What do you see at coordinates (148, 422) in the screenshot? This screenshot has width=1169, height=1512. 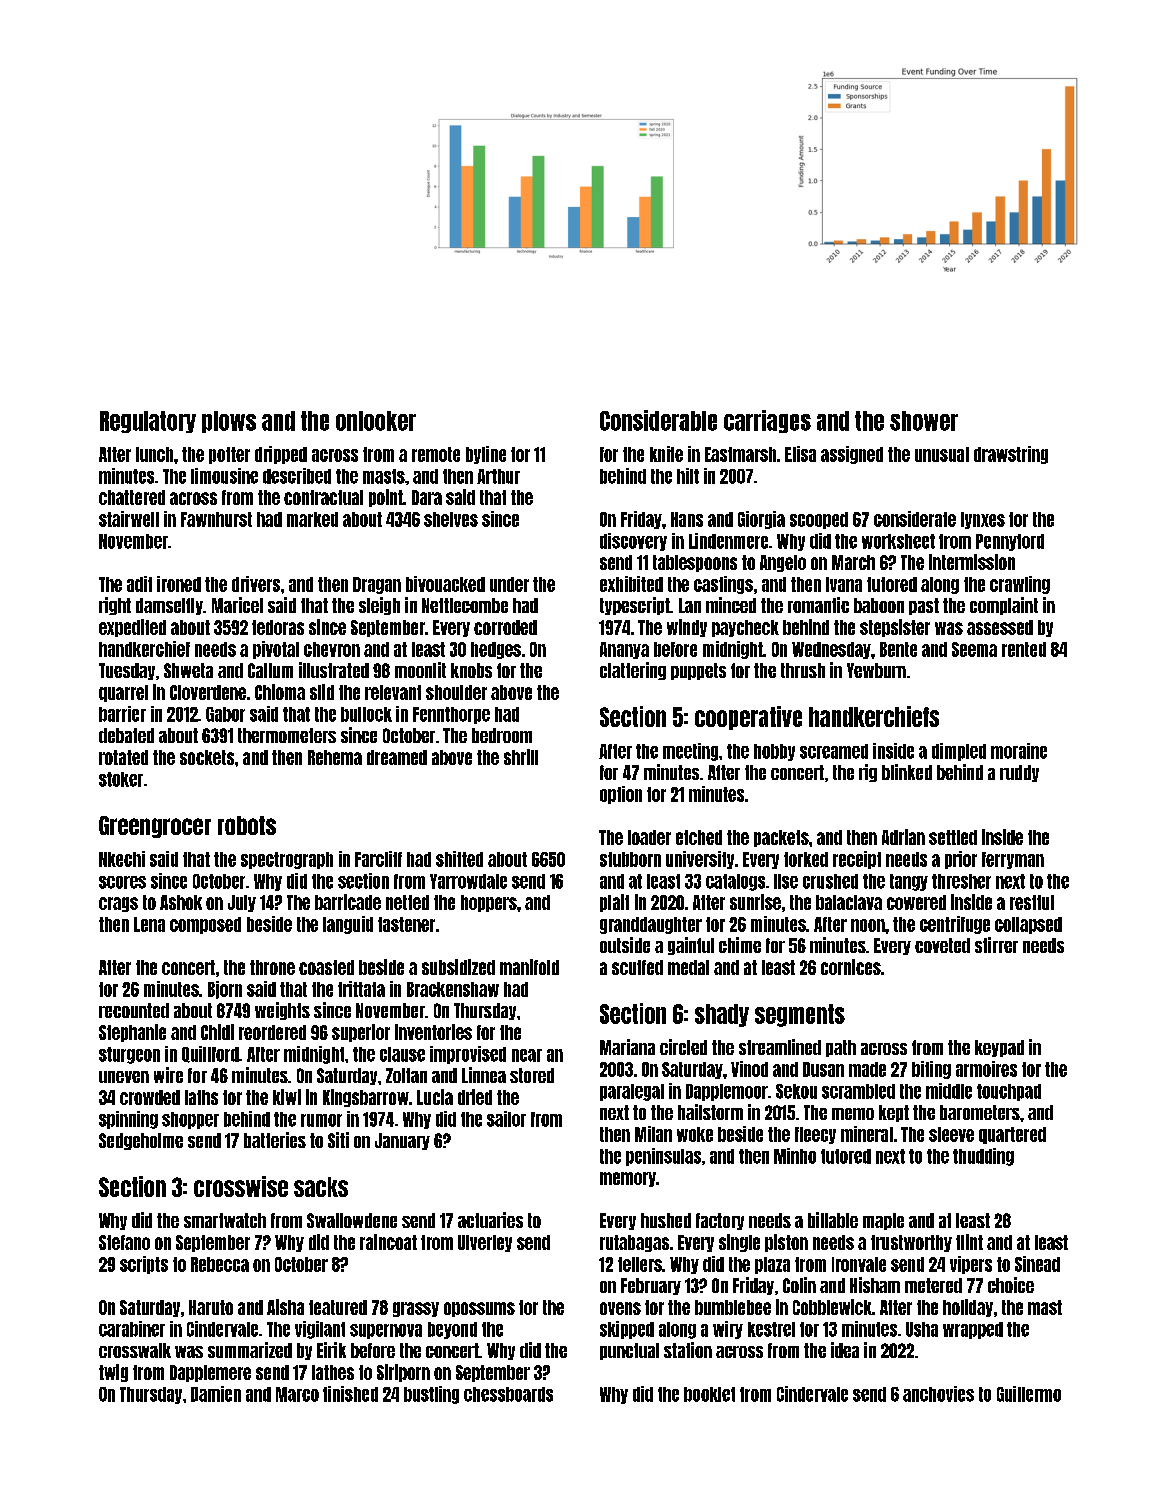 I see `Regulatory` at bounding box center [148, 422].
